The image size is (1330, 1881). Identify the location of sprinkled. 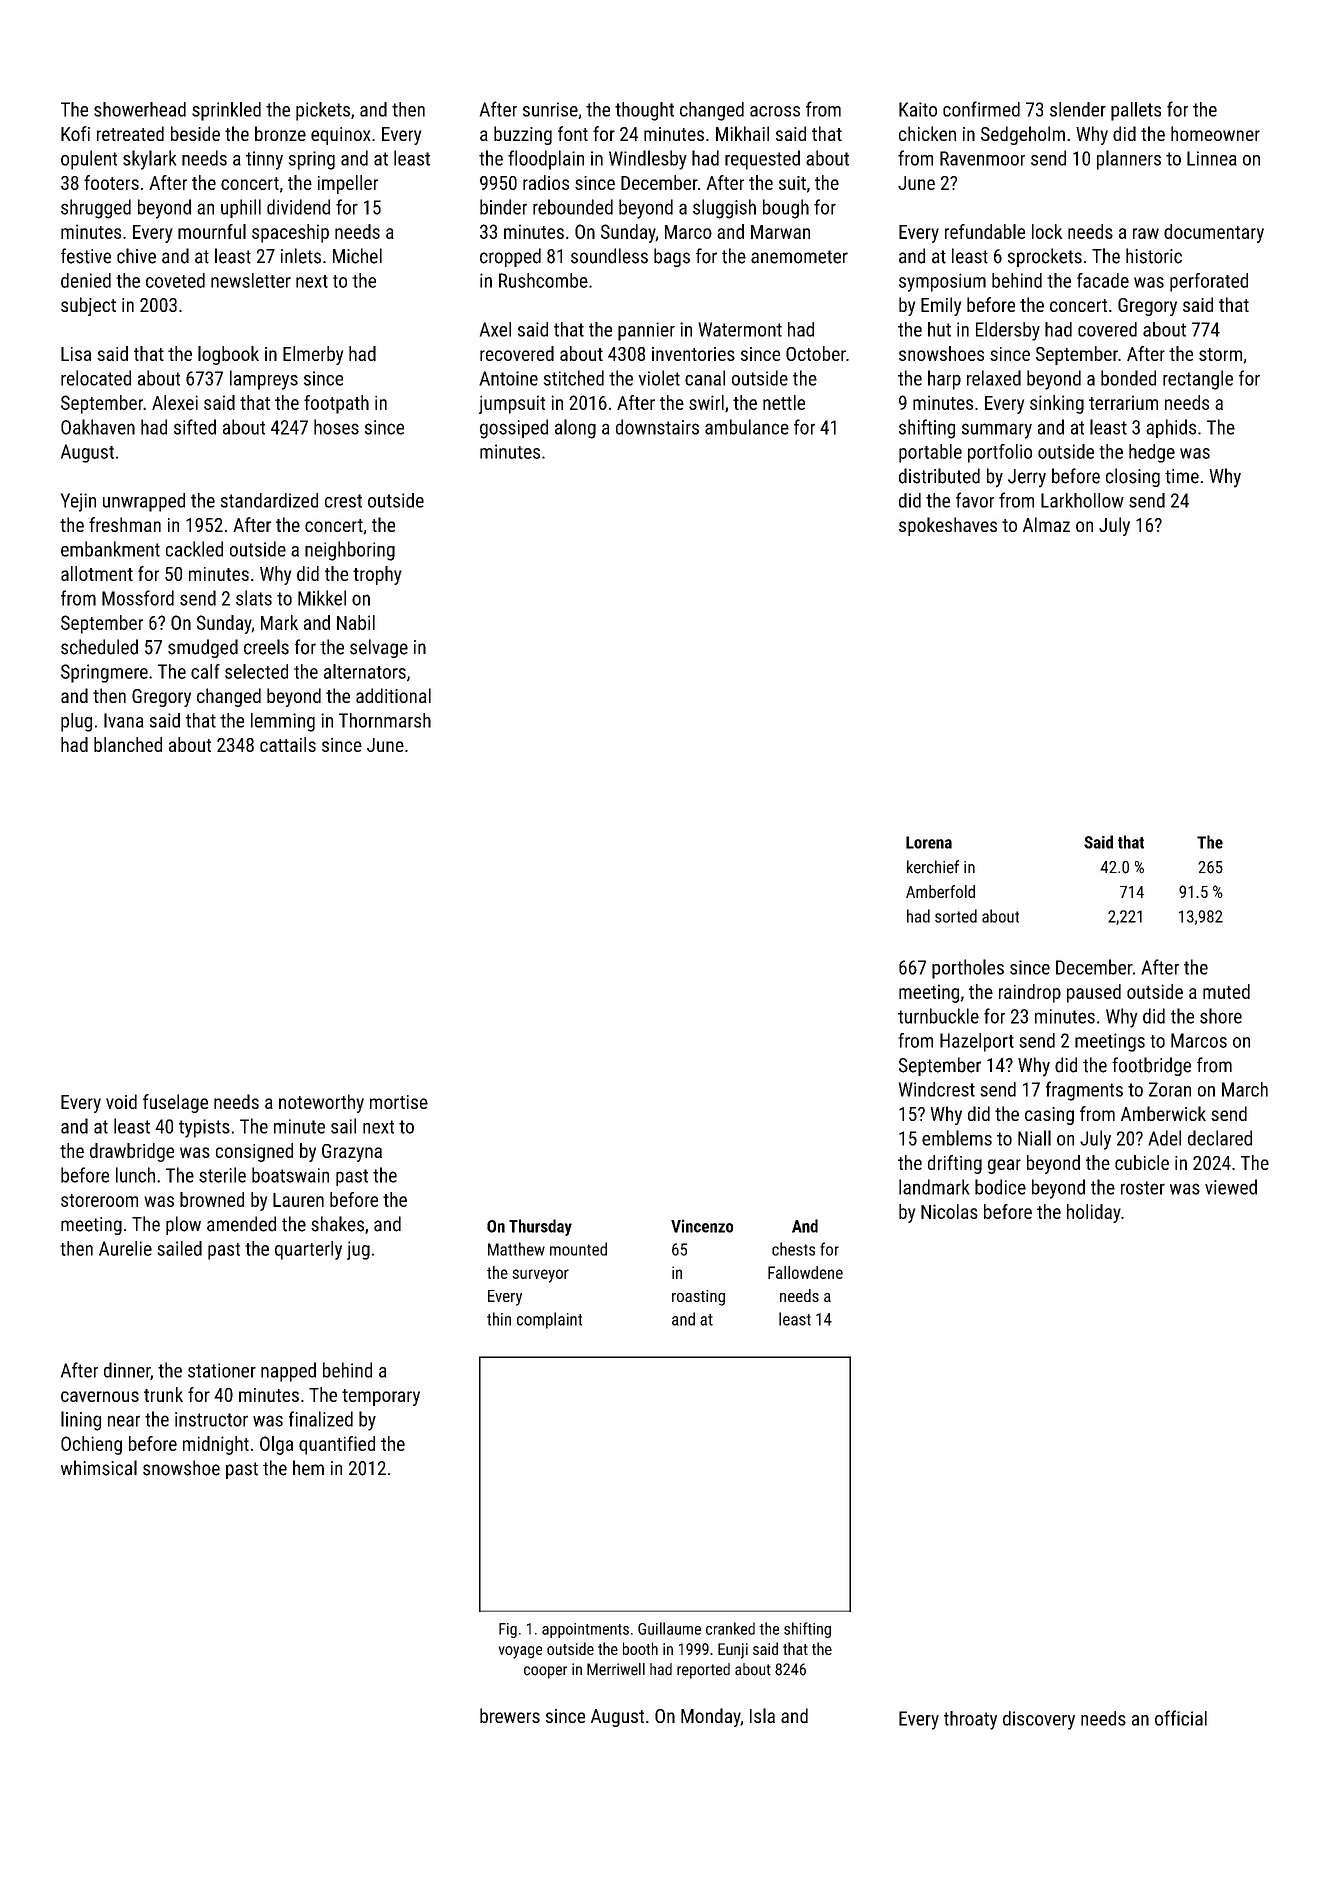
(226, 111).
